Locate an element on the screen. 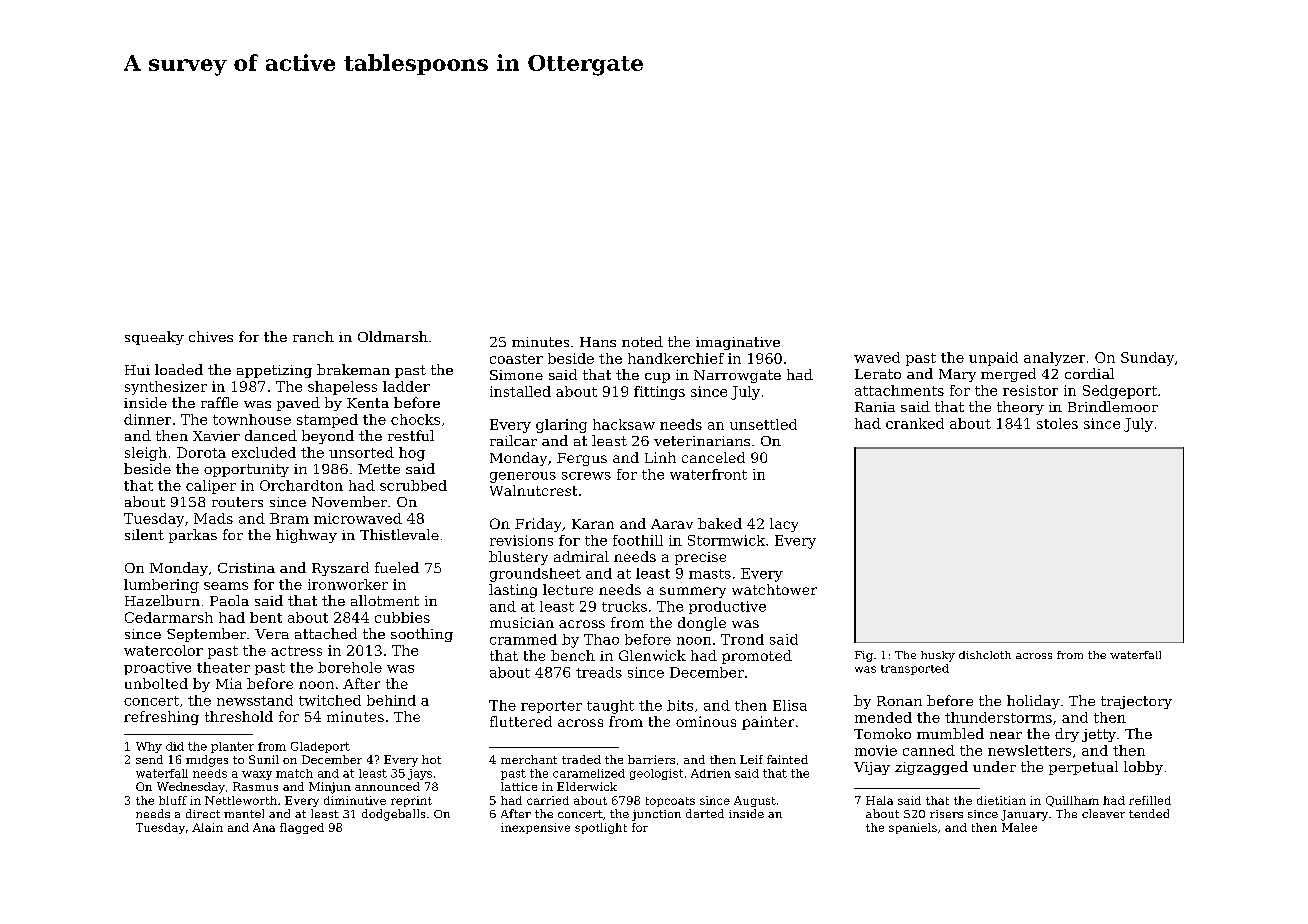 The image size is (1308, 924). glaring is located at coordinates (561, 426).
